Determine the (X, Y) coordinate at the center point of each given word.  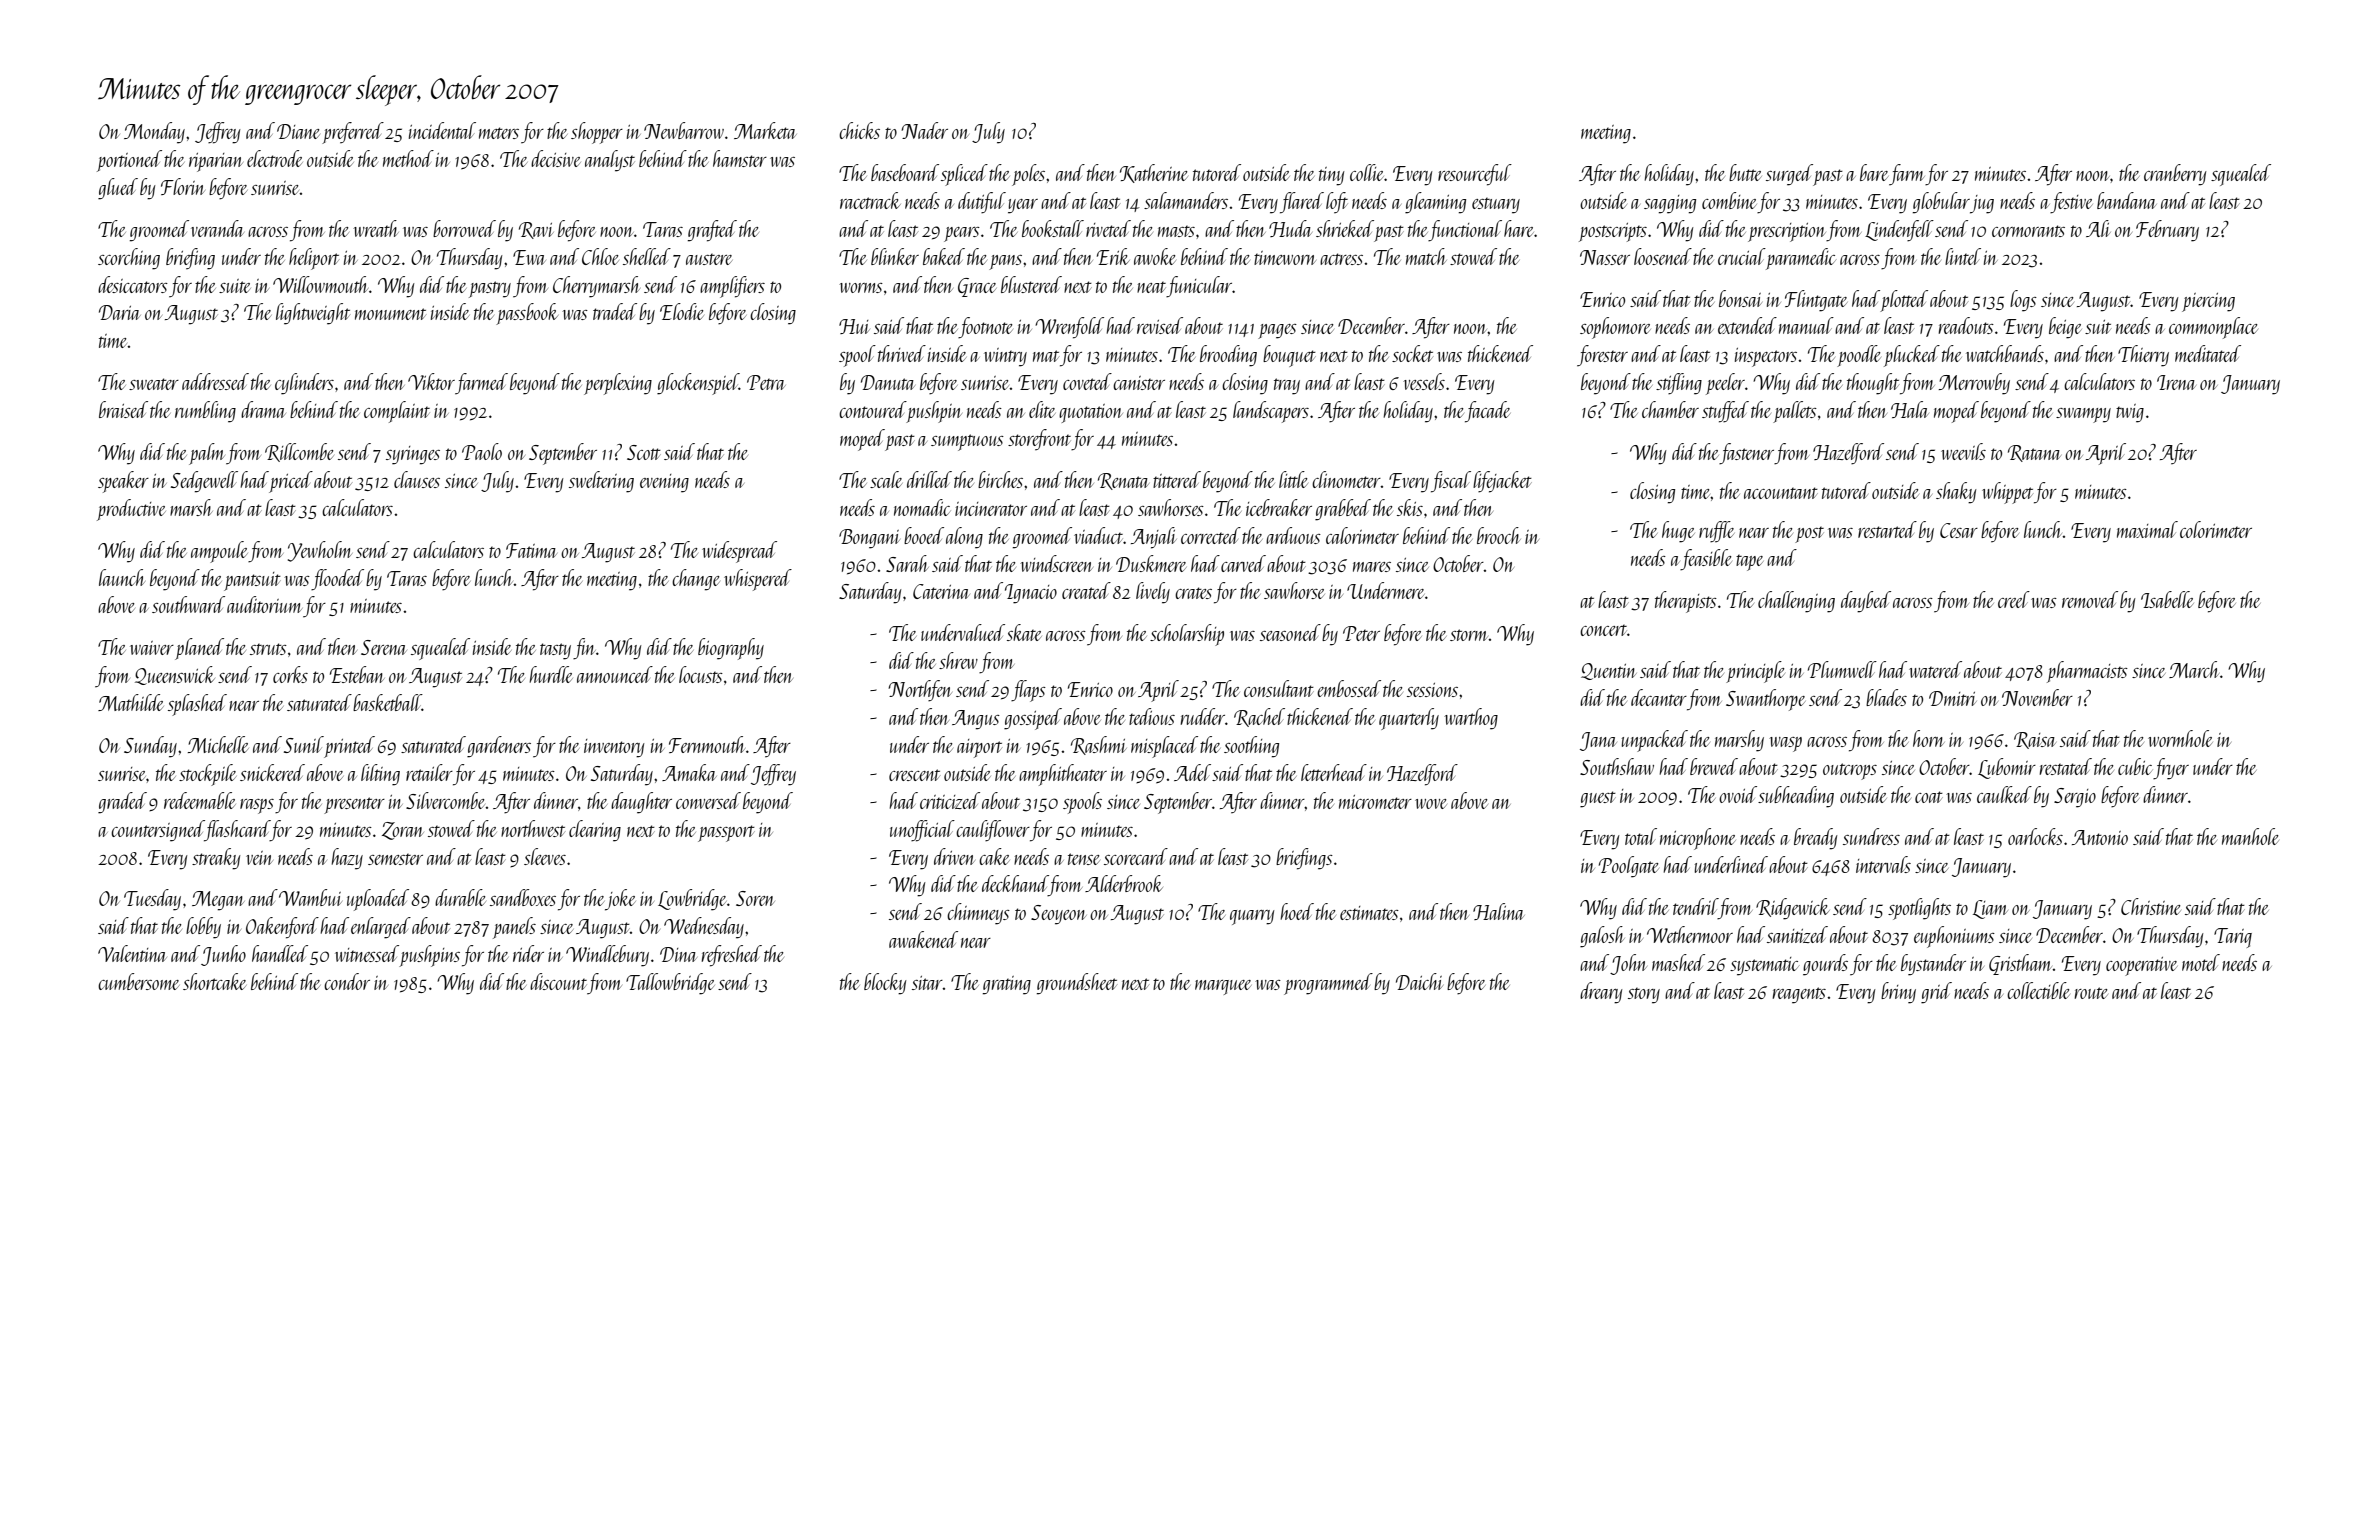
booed (924, 535)
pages (1277, 331)
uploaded (378, 900)
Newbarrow (684, 130)
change (696, 580)
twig (2130, 413)
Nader (924, 130)
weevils (1963, 451)
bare (1874, 172)
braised (123, 409)
